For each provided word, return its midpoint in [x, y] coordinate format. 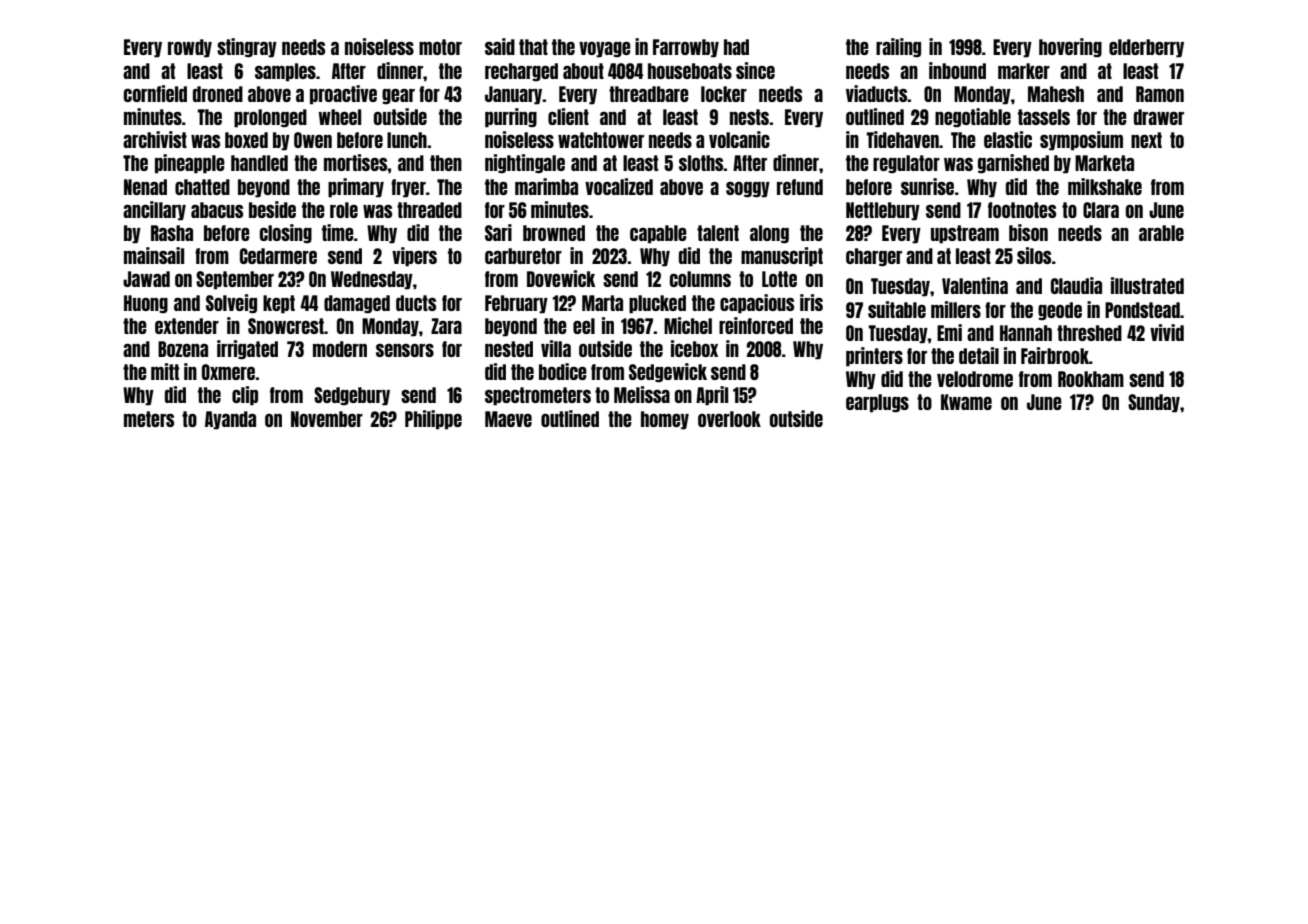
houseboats [690, 71]
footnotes [1022, 210]
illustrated [1147, 285]
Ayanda [230, 420]
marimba [546, 186]
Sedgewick [668, 373]
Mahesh [1056, 94]
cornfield [155, 93]
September [235, 280]
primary [356, 188]
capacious [757, 304]
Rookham [1091, 379]
